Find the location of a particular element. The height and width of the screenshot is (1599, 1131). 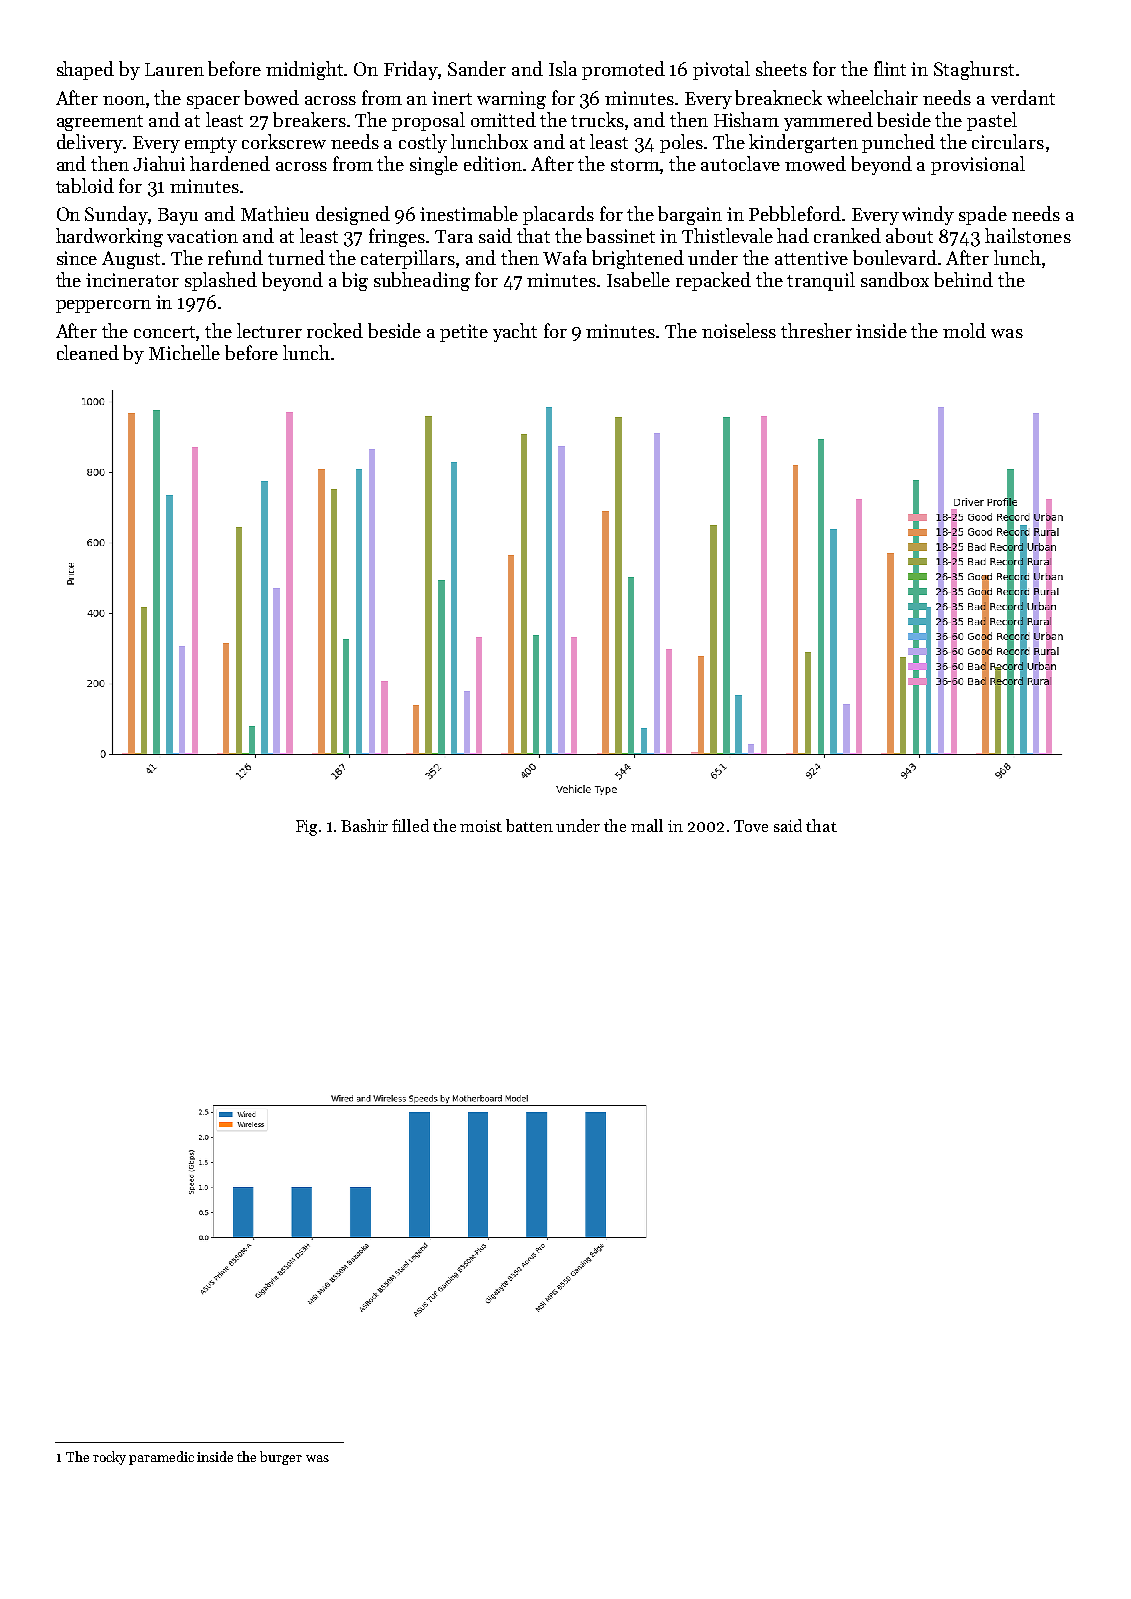

batten is located at coordinates (529, 825).
